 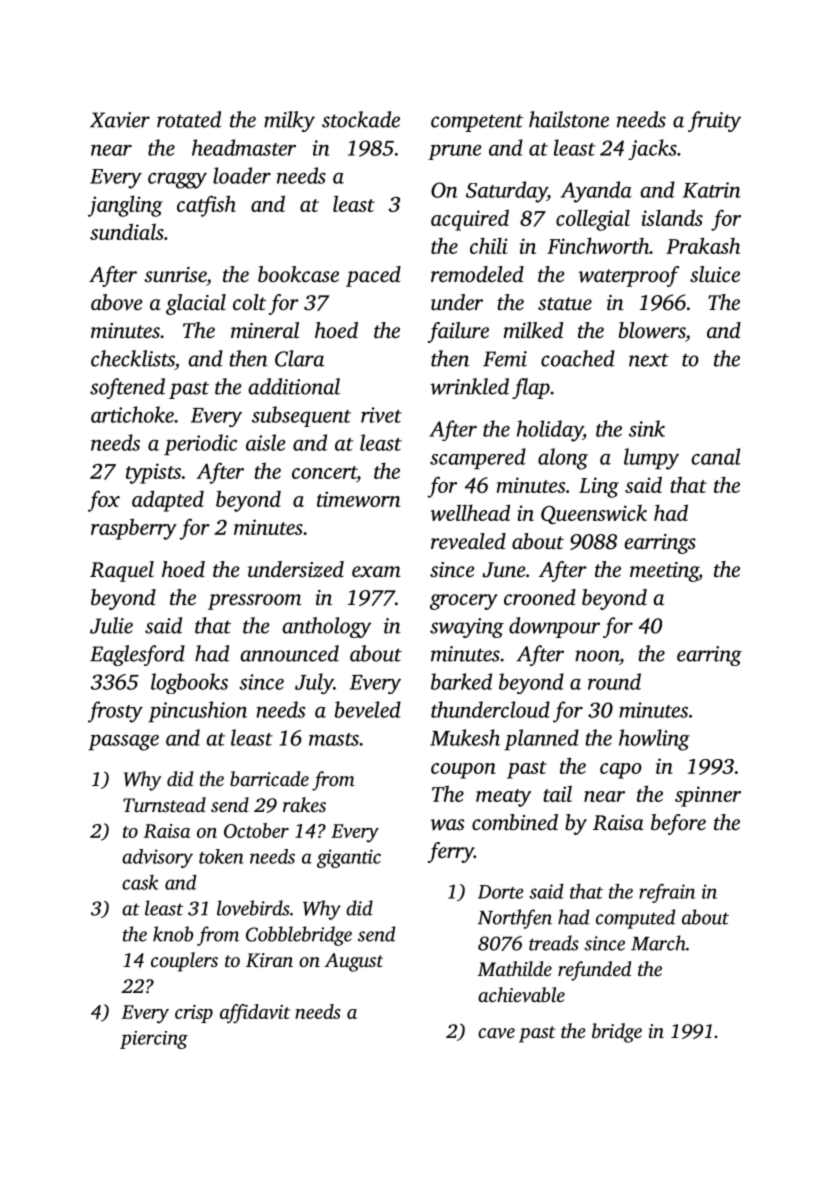 I want to click on cask, so click(x=140, y=882).
